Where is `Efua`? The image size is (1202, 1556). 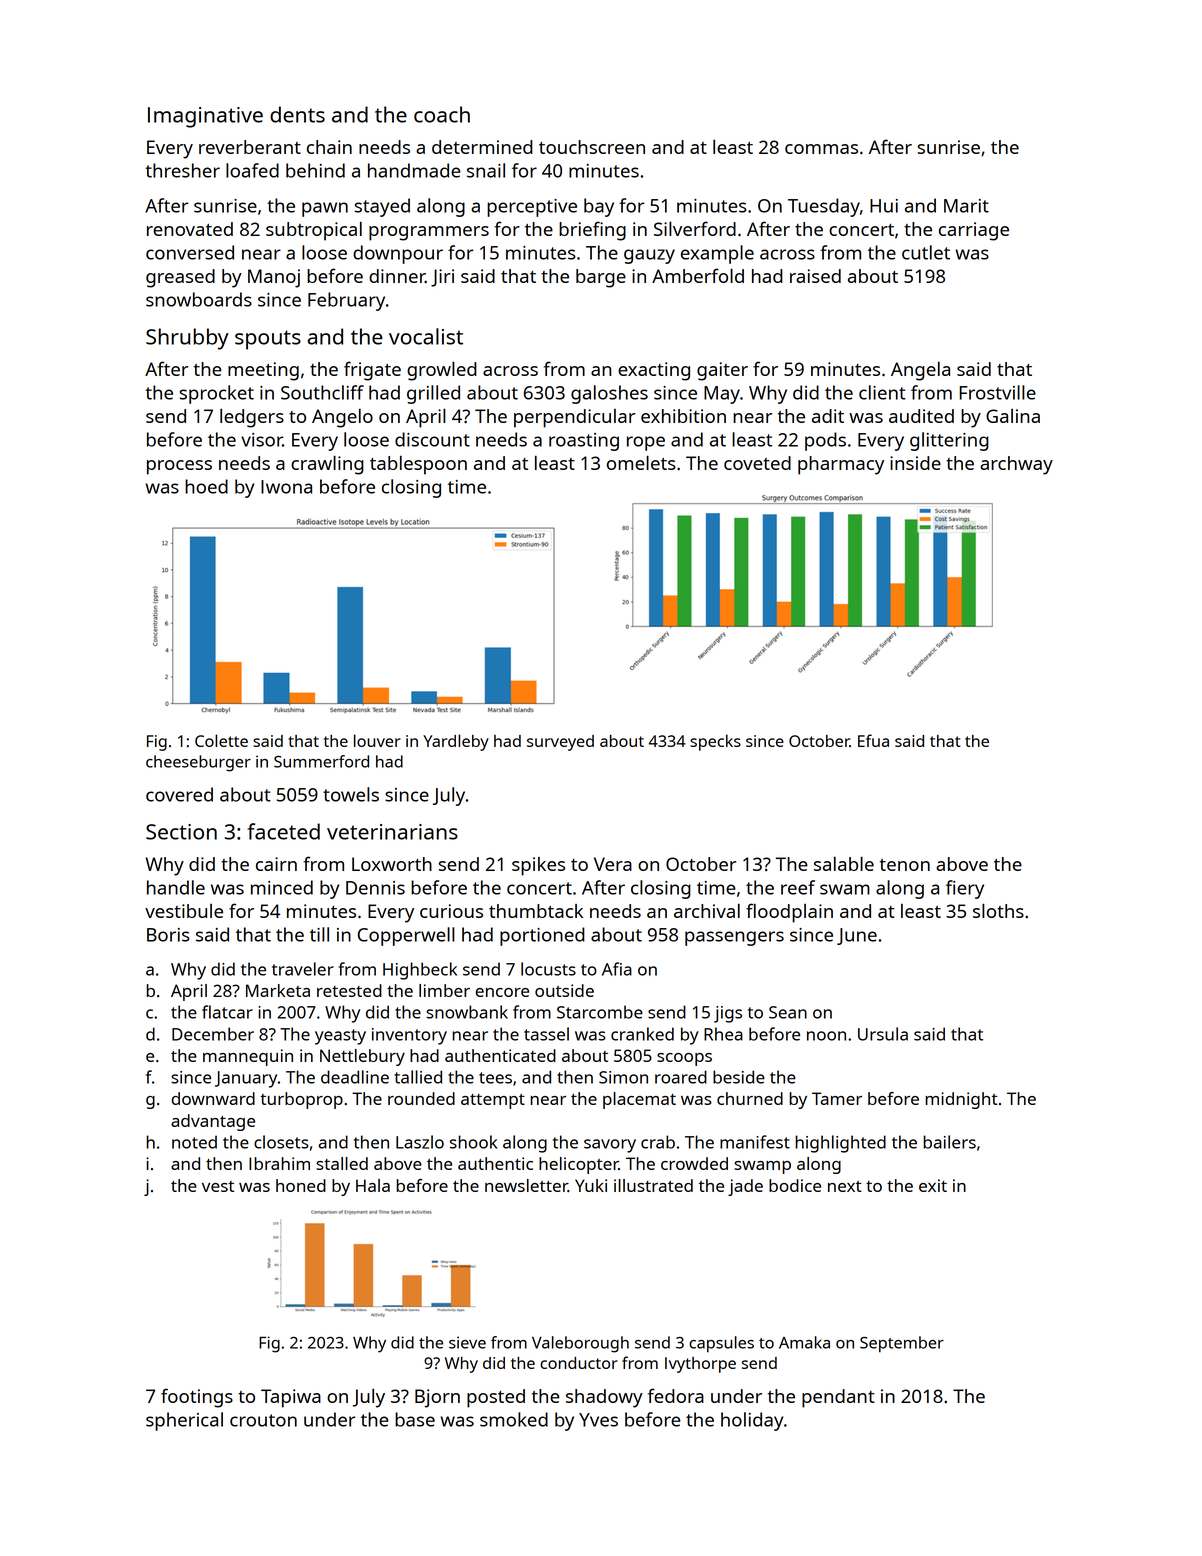
Efua is located at coordinates (873, 740).
